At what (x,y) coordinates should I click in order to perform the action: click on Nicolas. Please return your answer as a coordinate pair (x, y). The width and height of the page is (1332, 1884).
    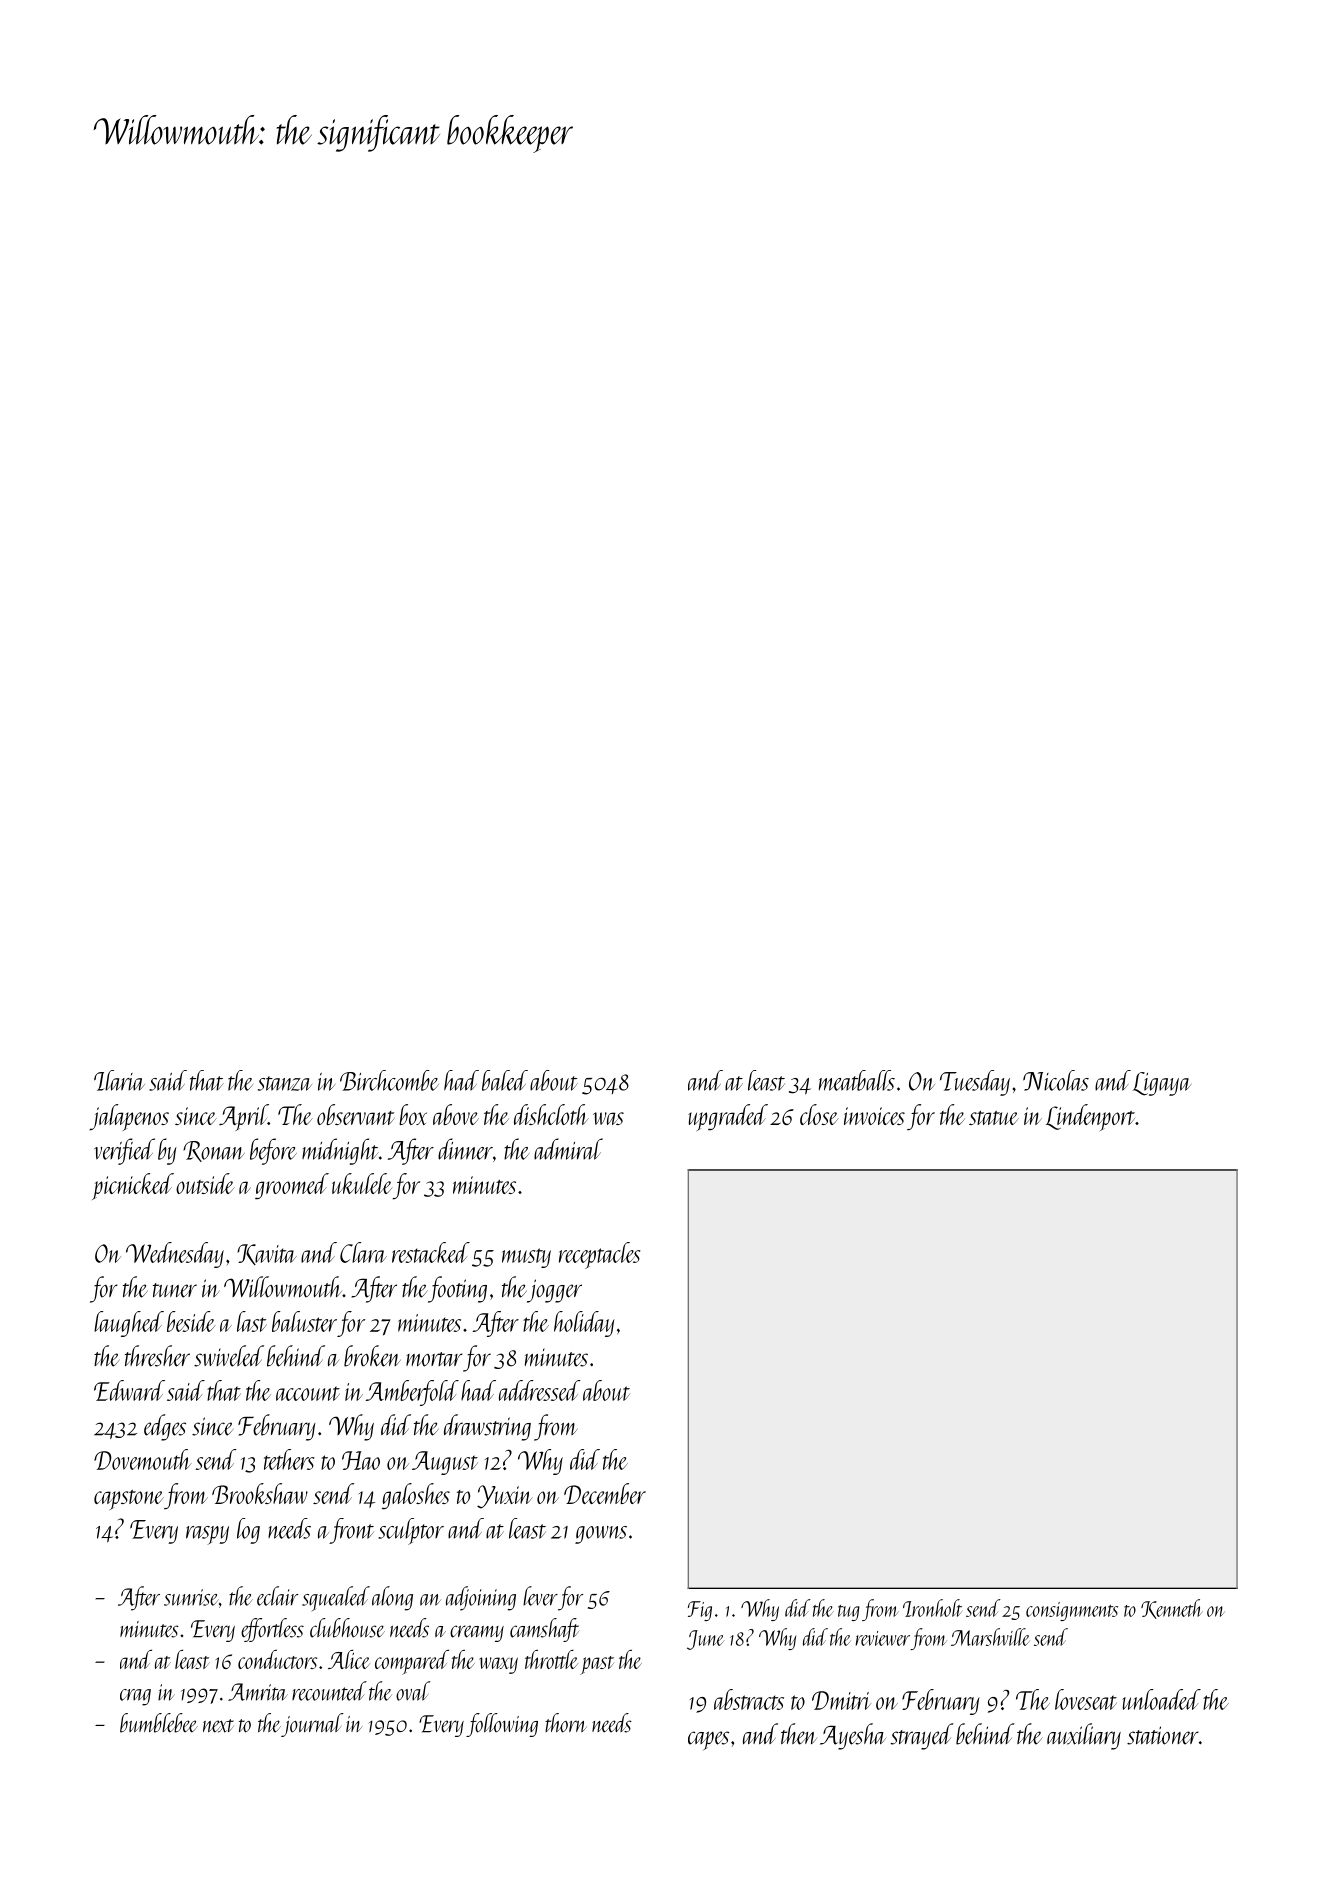
    Looking at the image, I should click on (1056, 1080).
